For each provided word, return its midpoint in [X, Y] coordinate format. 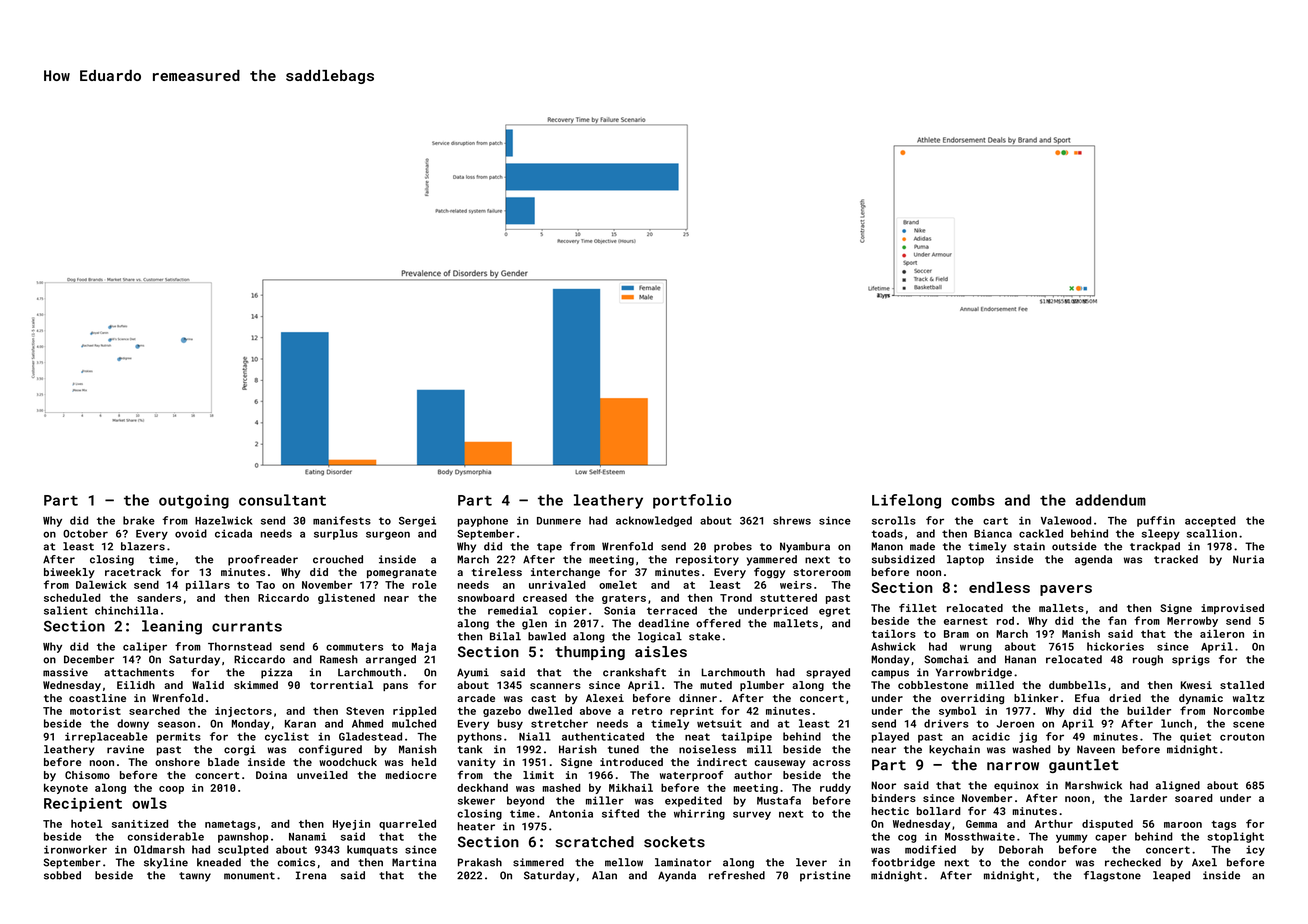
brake [139, 520]
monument [249, 876]
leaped [1171, 876]
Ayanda [677, 876]
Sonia [619, 610]
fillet [918, 607]
